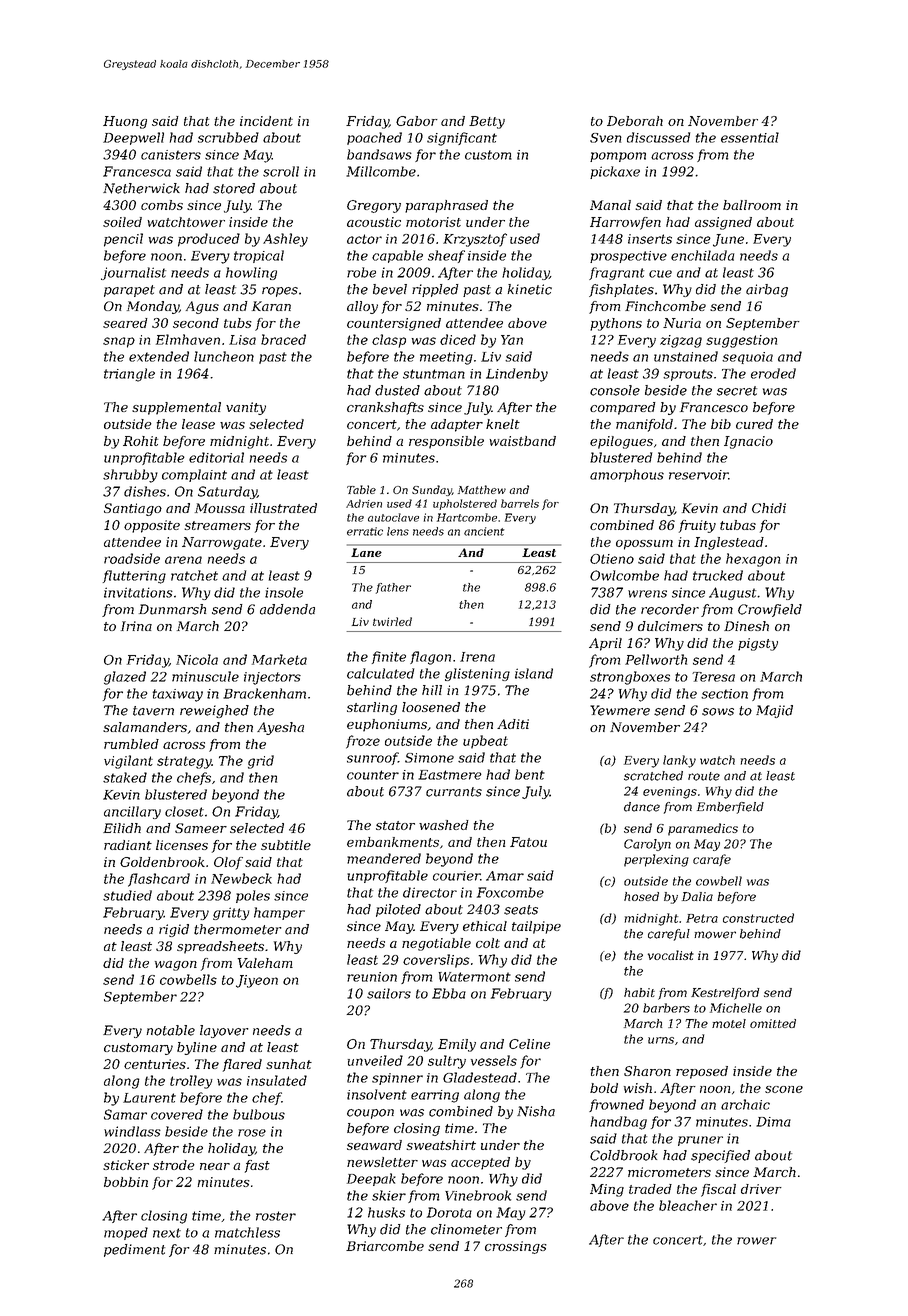  Describe the element at coordinates (446, 206) in the screenshot. I see `paraphrased` at that location.
